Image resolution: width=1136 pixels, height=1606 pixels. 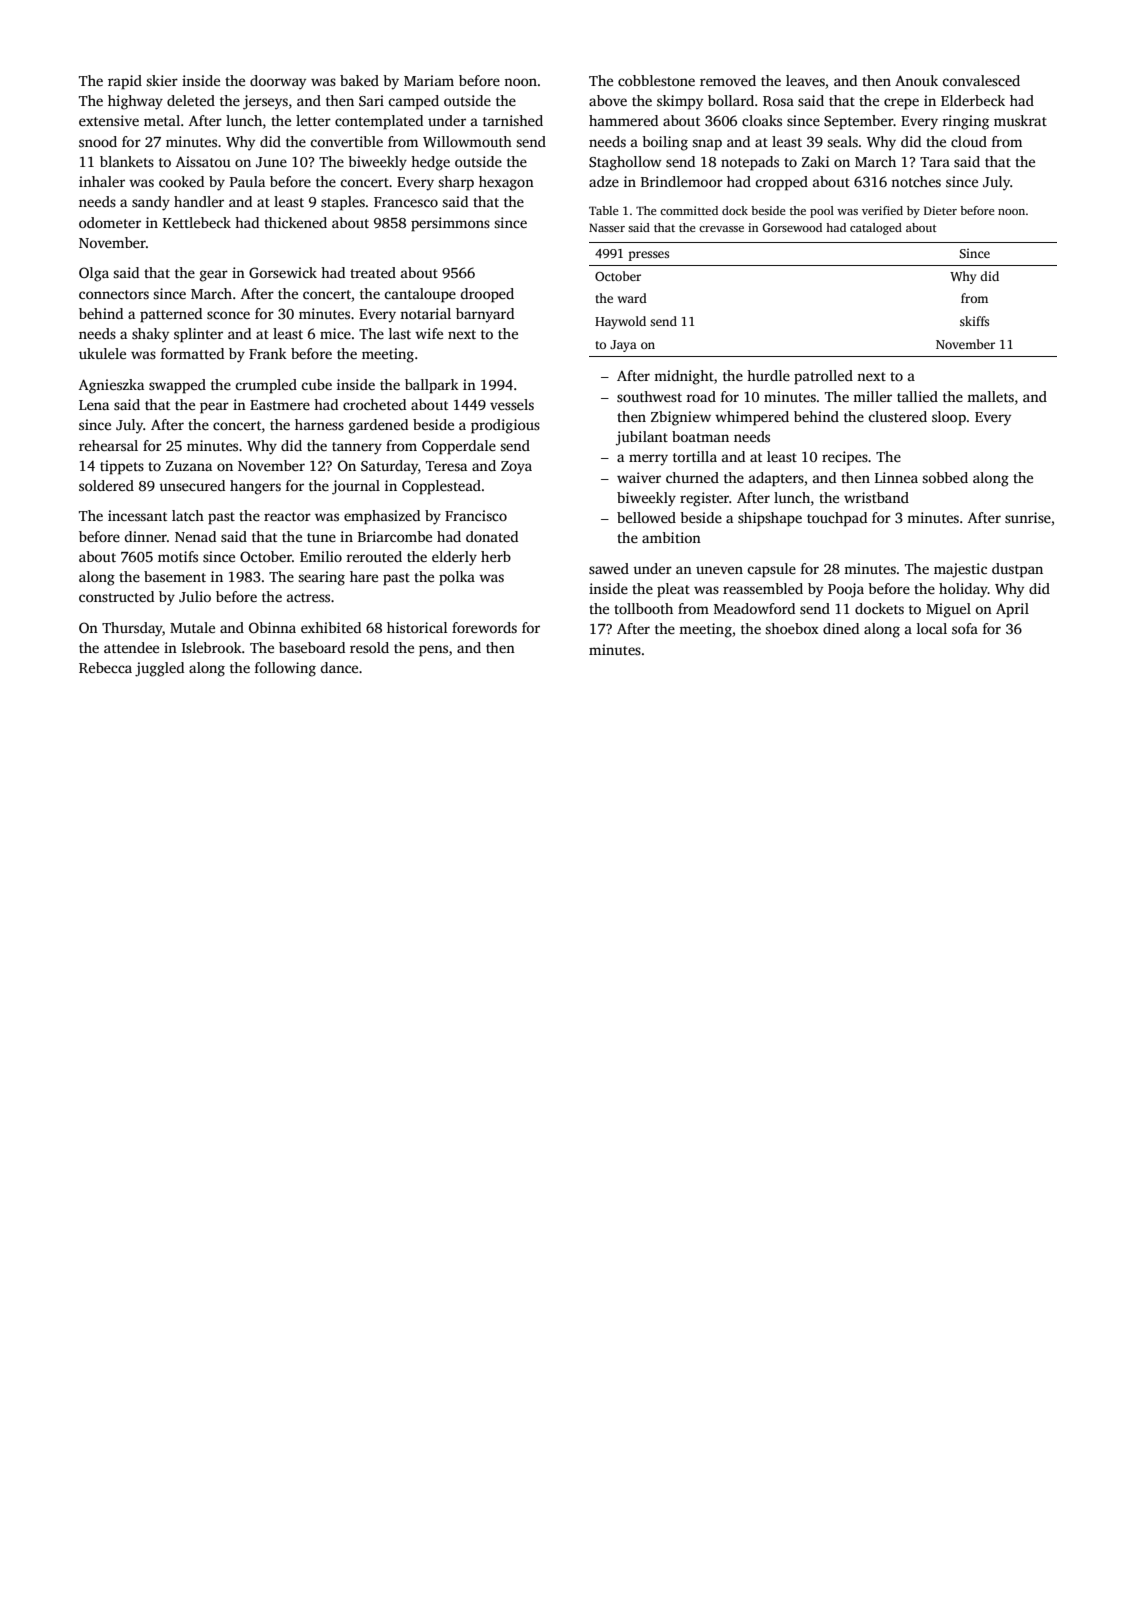 What do you see at coordinates (212, 647) in the screenshot?
I see `Islebrook` at bounding box center [212, 647].
